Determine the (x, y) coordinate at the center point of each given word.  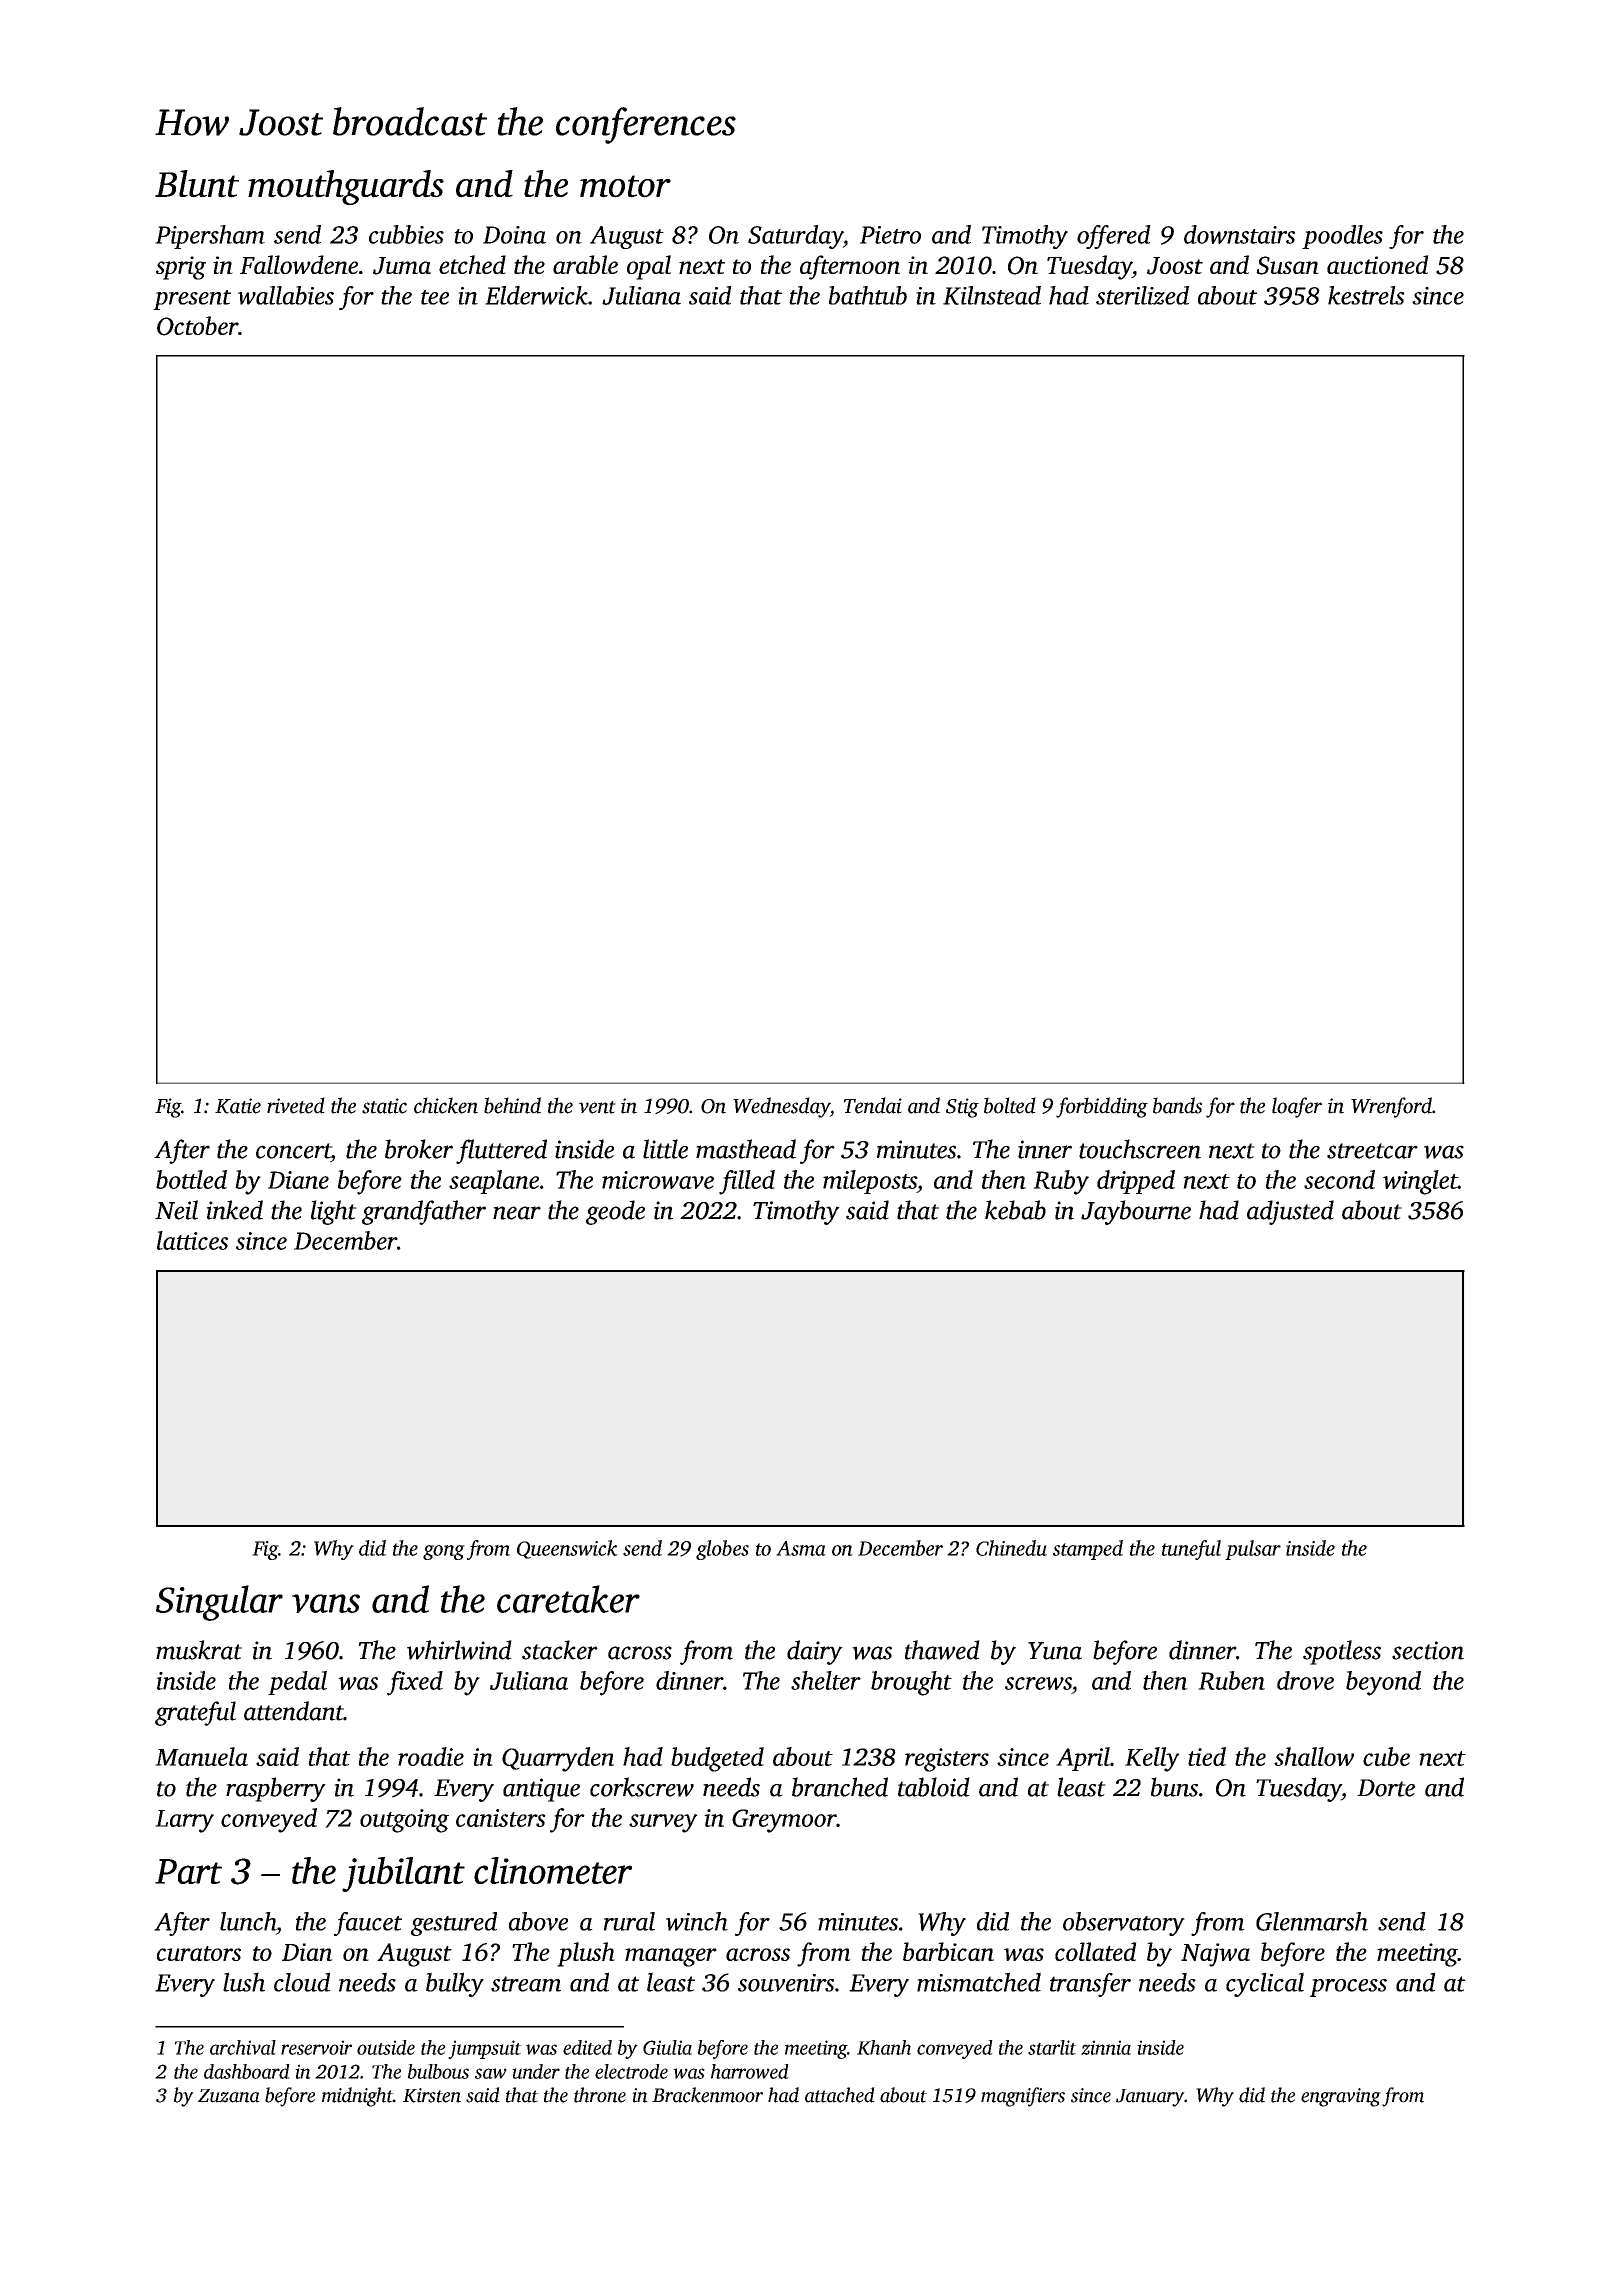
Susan (1287, 265)
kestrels (1366, 295)
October (197, 326)
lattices (192, 1240)
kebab (1015, 1210)
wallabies (286, 295)
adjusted (1290, 1212)
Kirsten (432, 2095)
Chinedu (1011, 1548)
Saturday (795, 237)
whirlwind (459, 1650)
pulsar (1253, 1550)
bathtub (868, 295)
